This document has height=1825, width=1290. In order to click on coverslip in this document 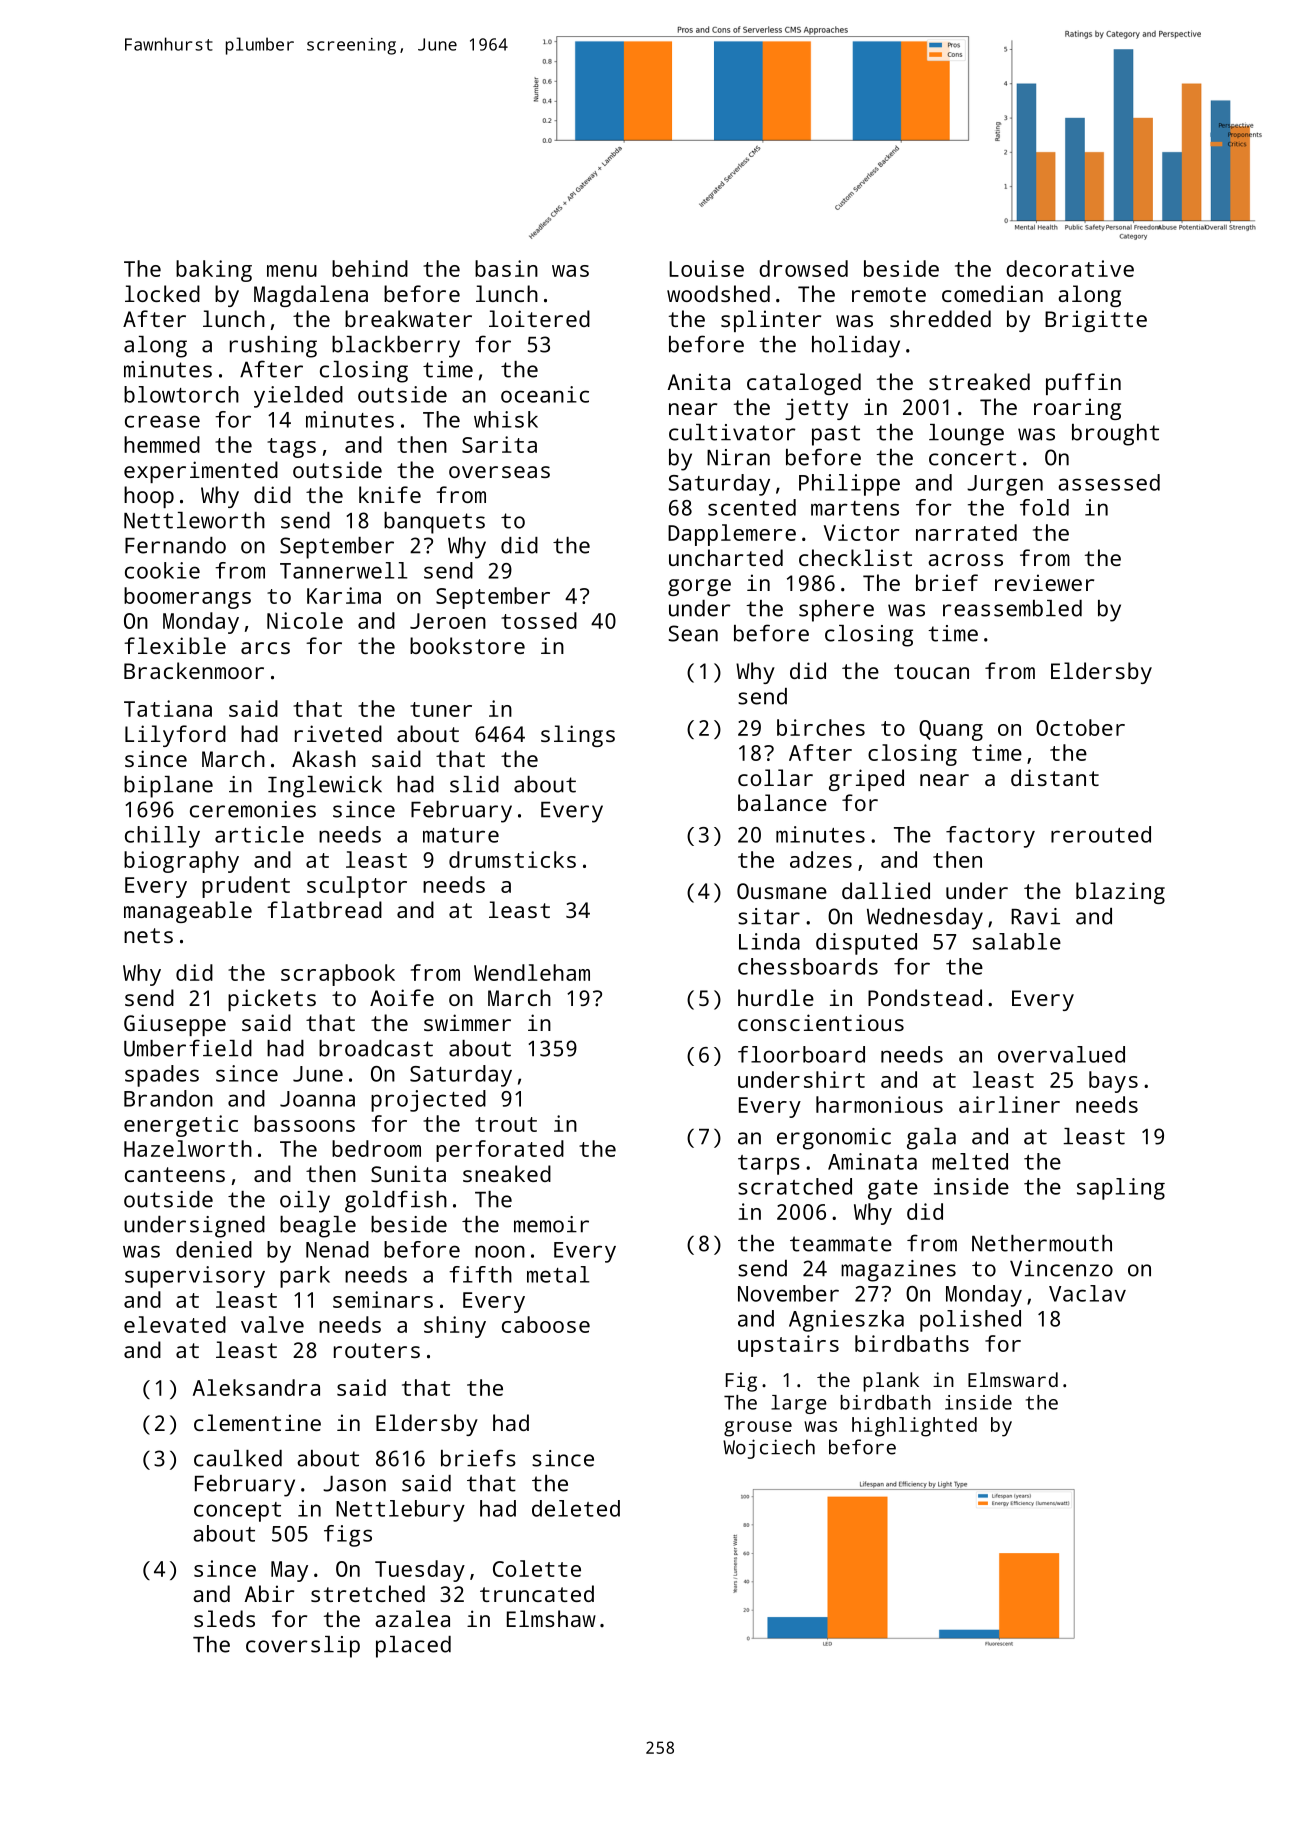, I will do `click(303, 1647)`.
